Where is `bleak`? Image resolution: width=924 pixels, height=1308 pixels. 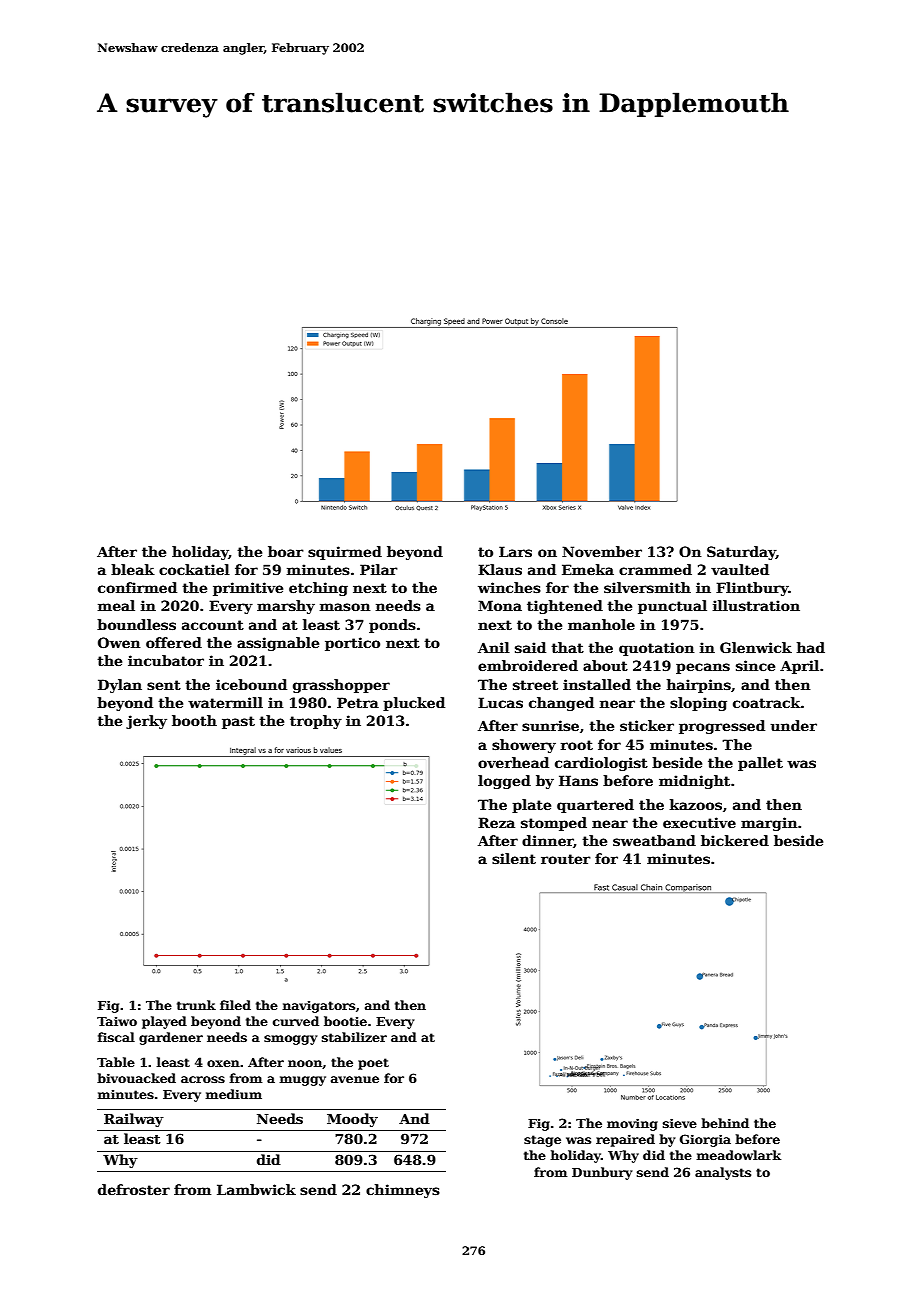
bleak is located at coordinates (133, 569).
